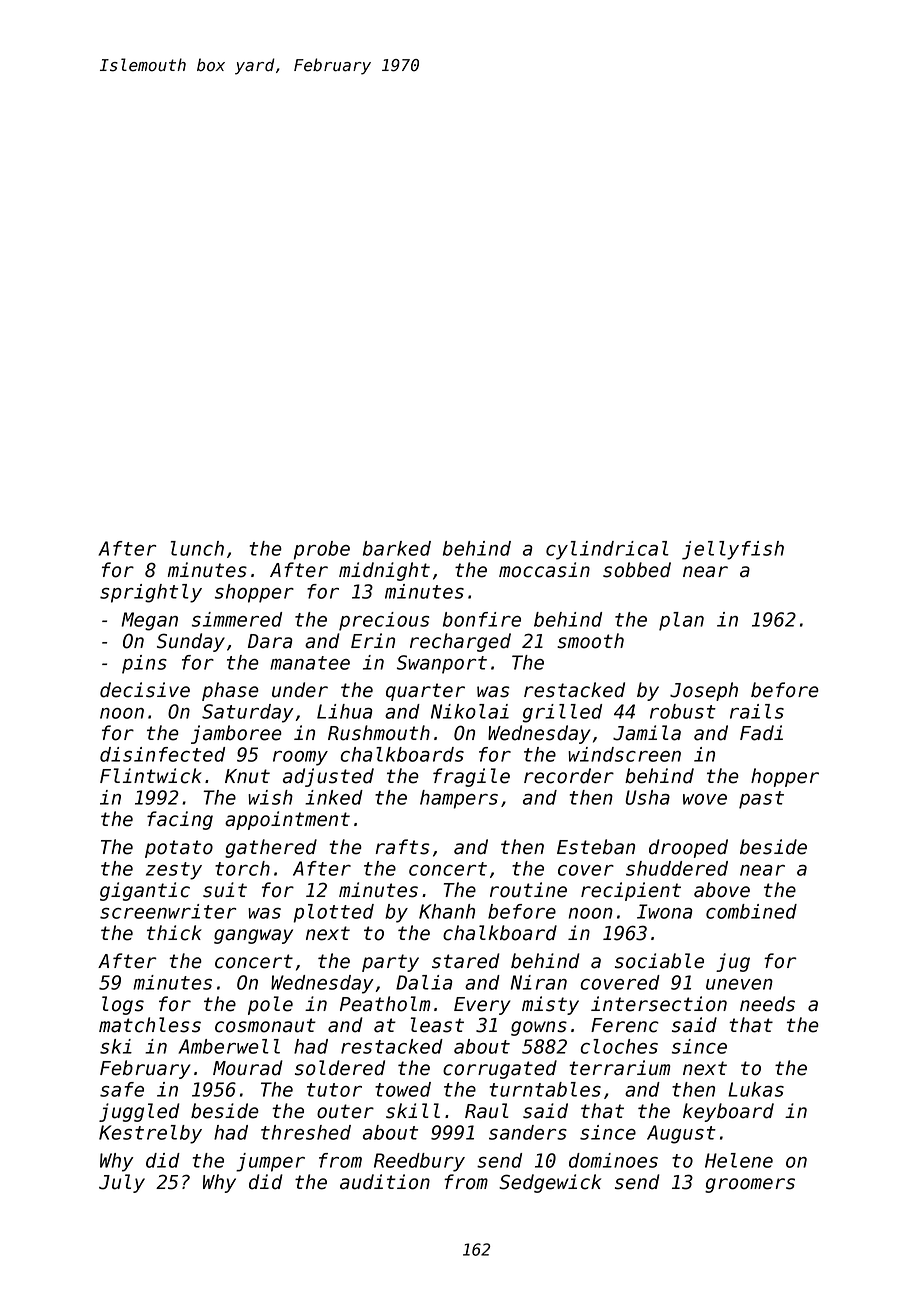  Describe the element at coordinates (122, 1183) in the screenshot. I see `July` at that location.
